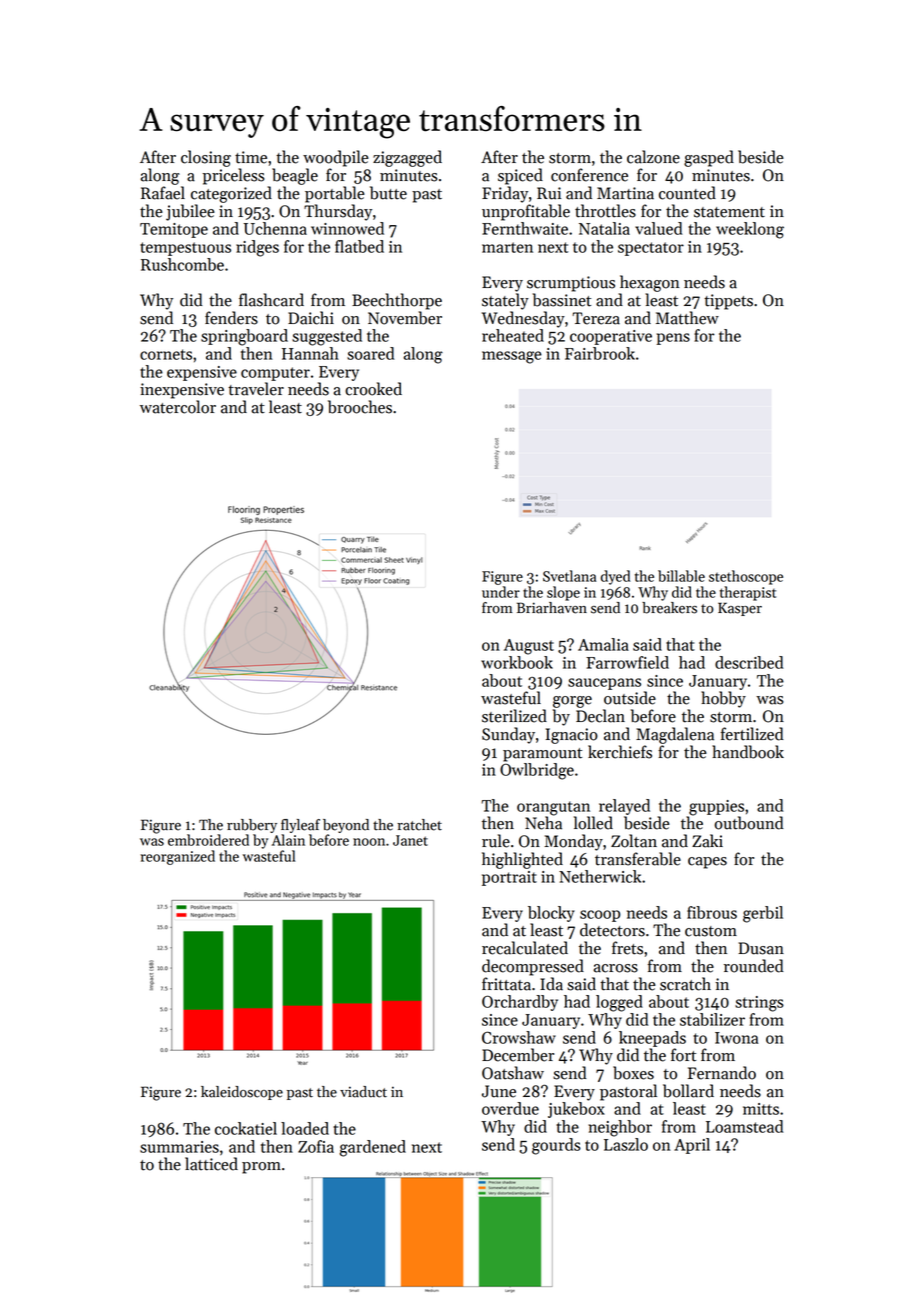  I want to click on woodpile, so click(336, 158).
